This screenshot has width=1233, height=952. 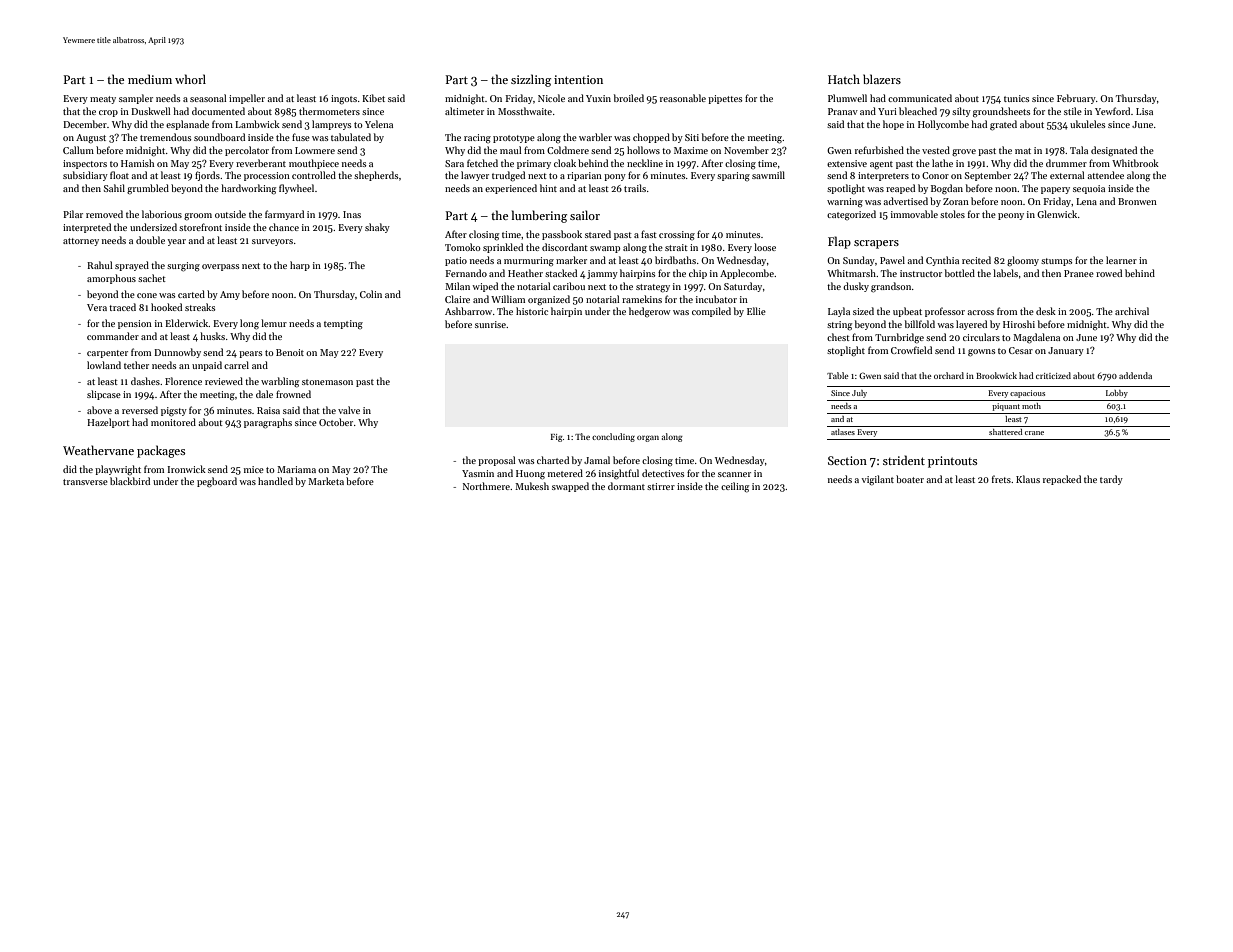 What do you see at coordinates (920, 324) in the screenshot?
I see `billfold` at bounding box center [920, 324].
